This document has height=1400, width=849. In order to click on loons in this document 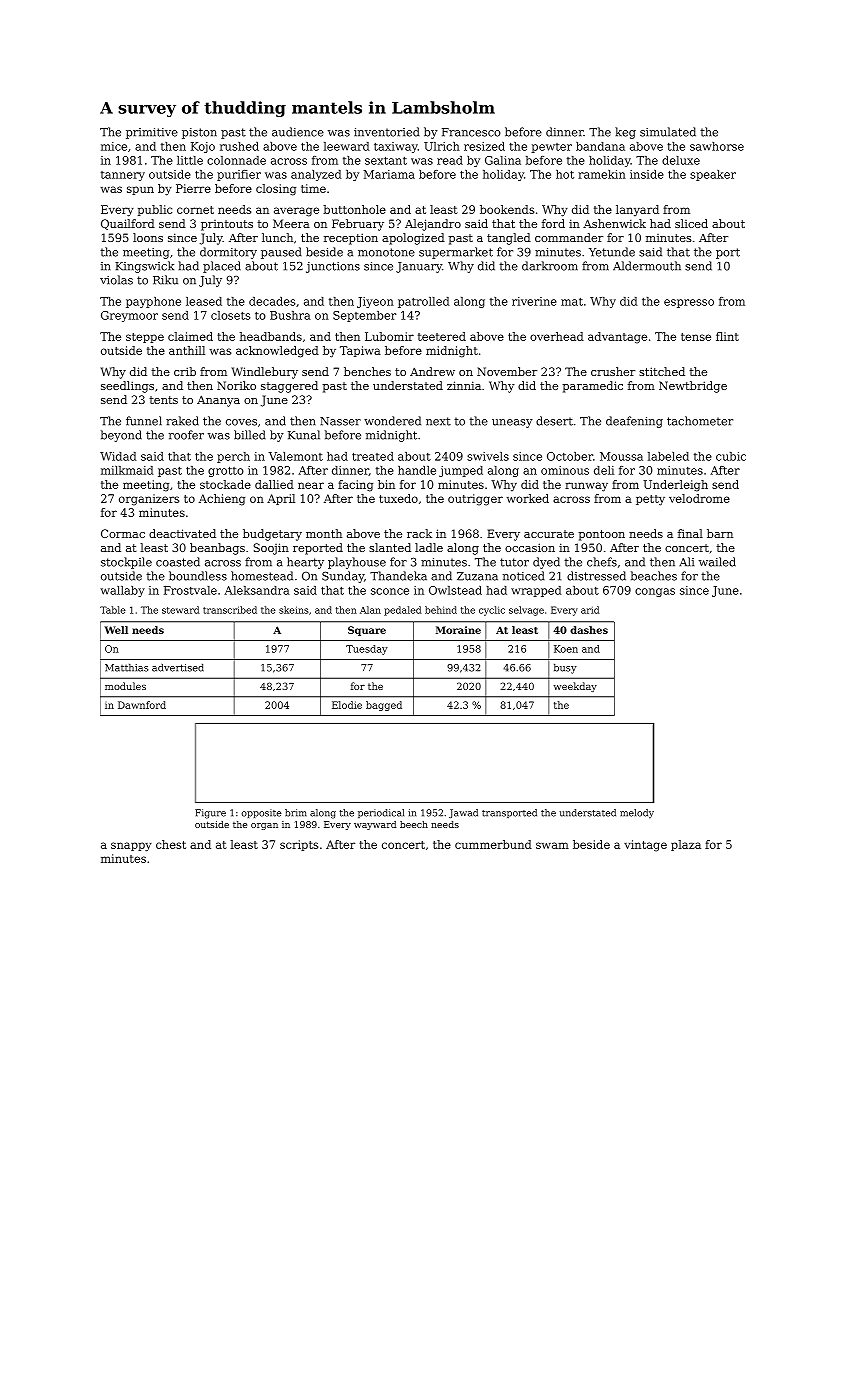, I will do `click(148, 237)`.
